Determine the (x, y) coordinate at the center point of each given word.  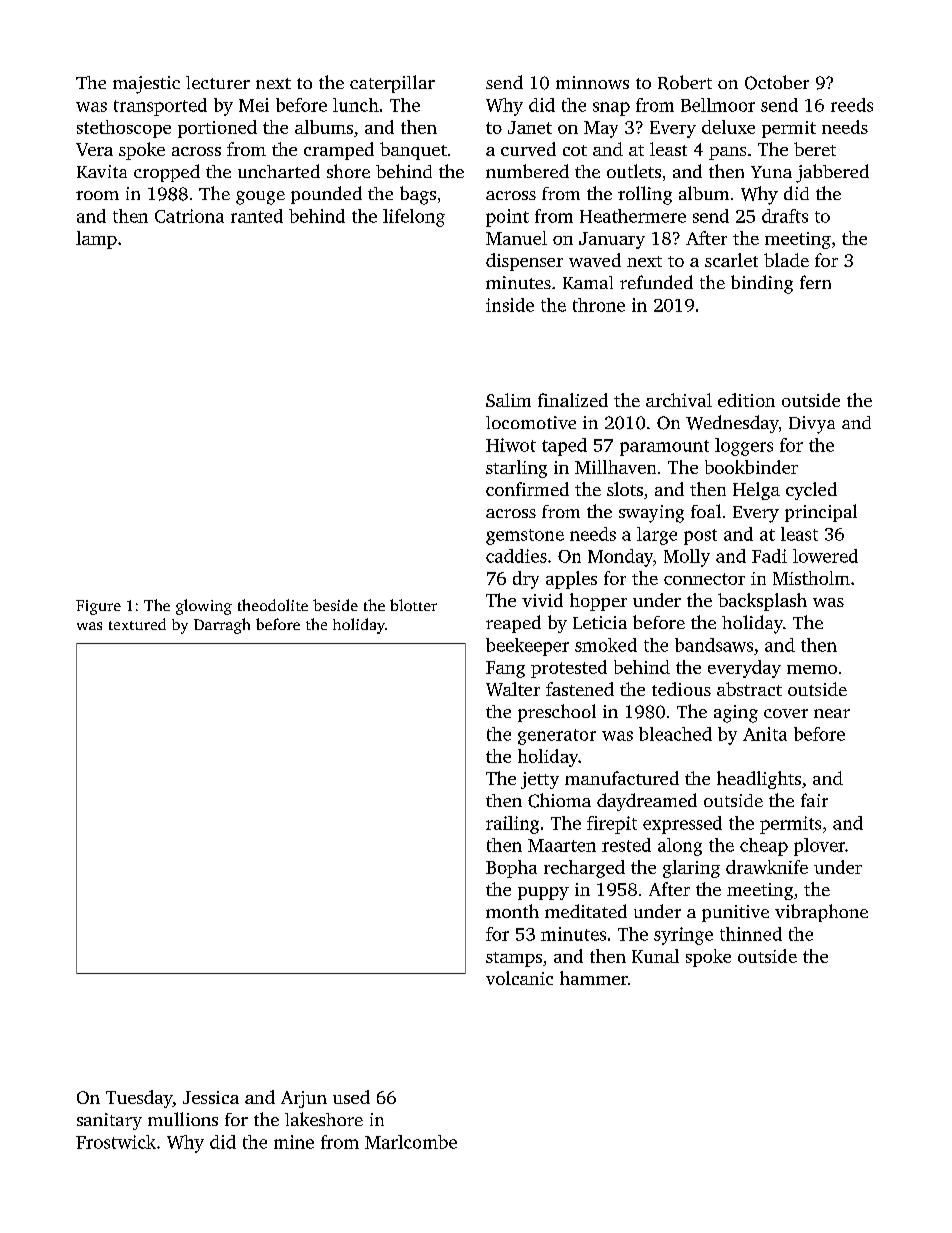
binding (762, 284)
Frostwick (116, 1142)
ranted (257, 216)
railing (512, 825)
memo (812, 669)
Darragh (222, 626)
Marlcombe (411, 1142)
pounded (326, 195)
